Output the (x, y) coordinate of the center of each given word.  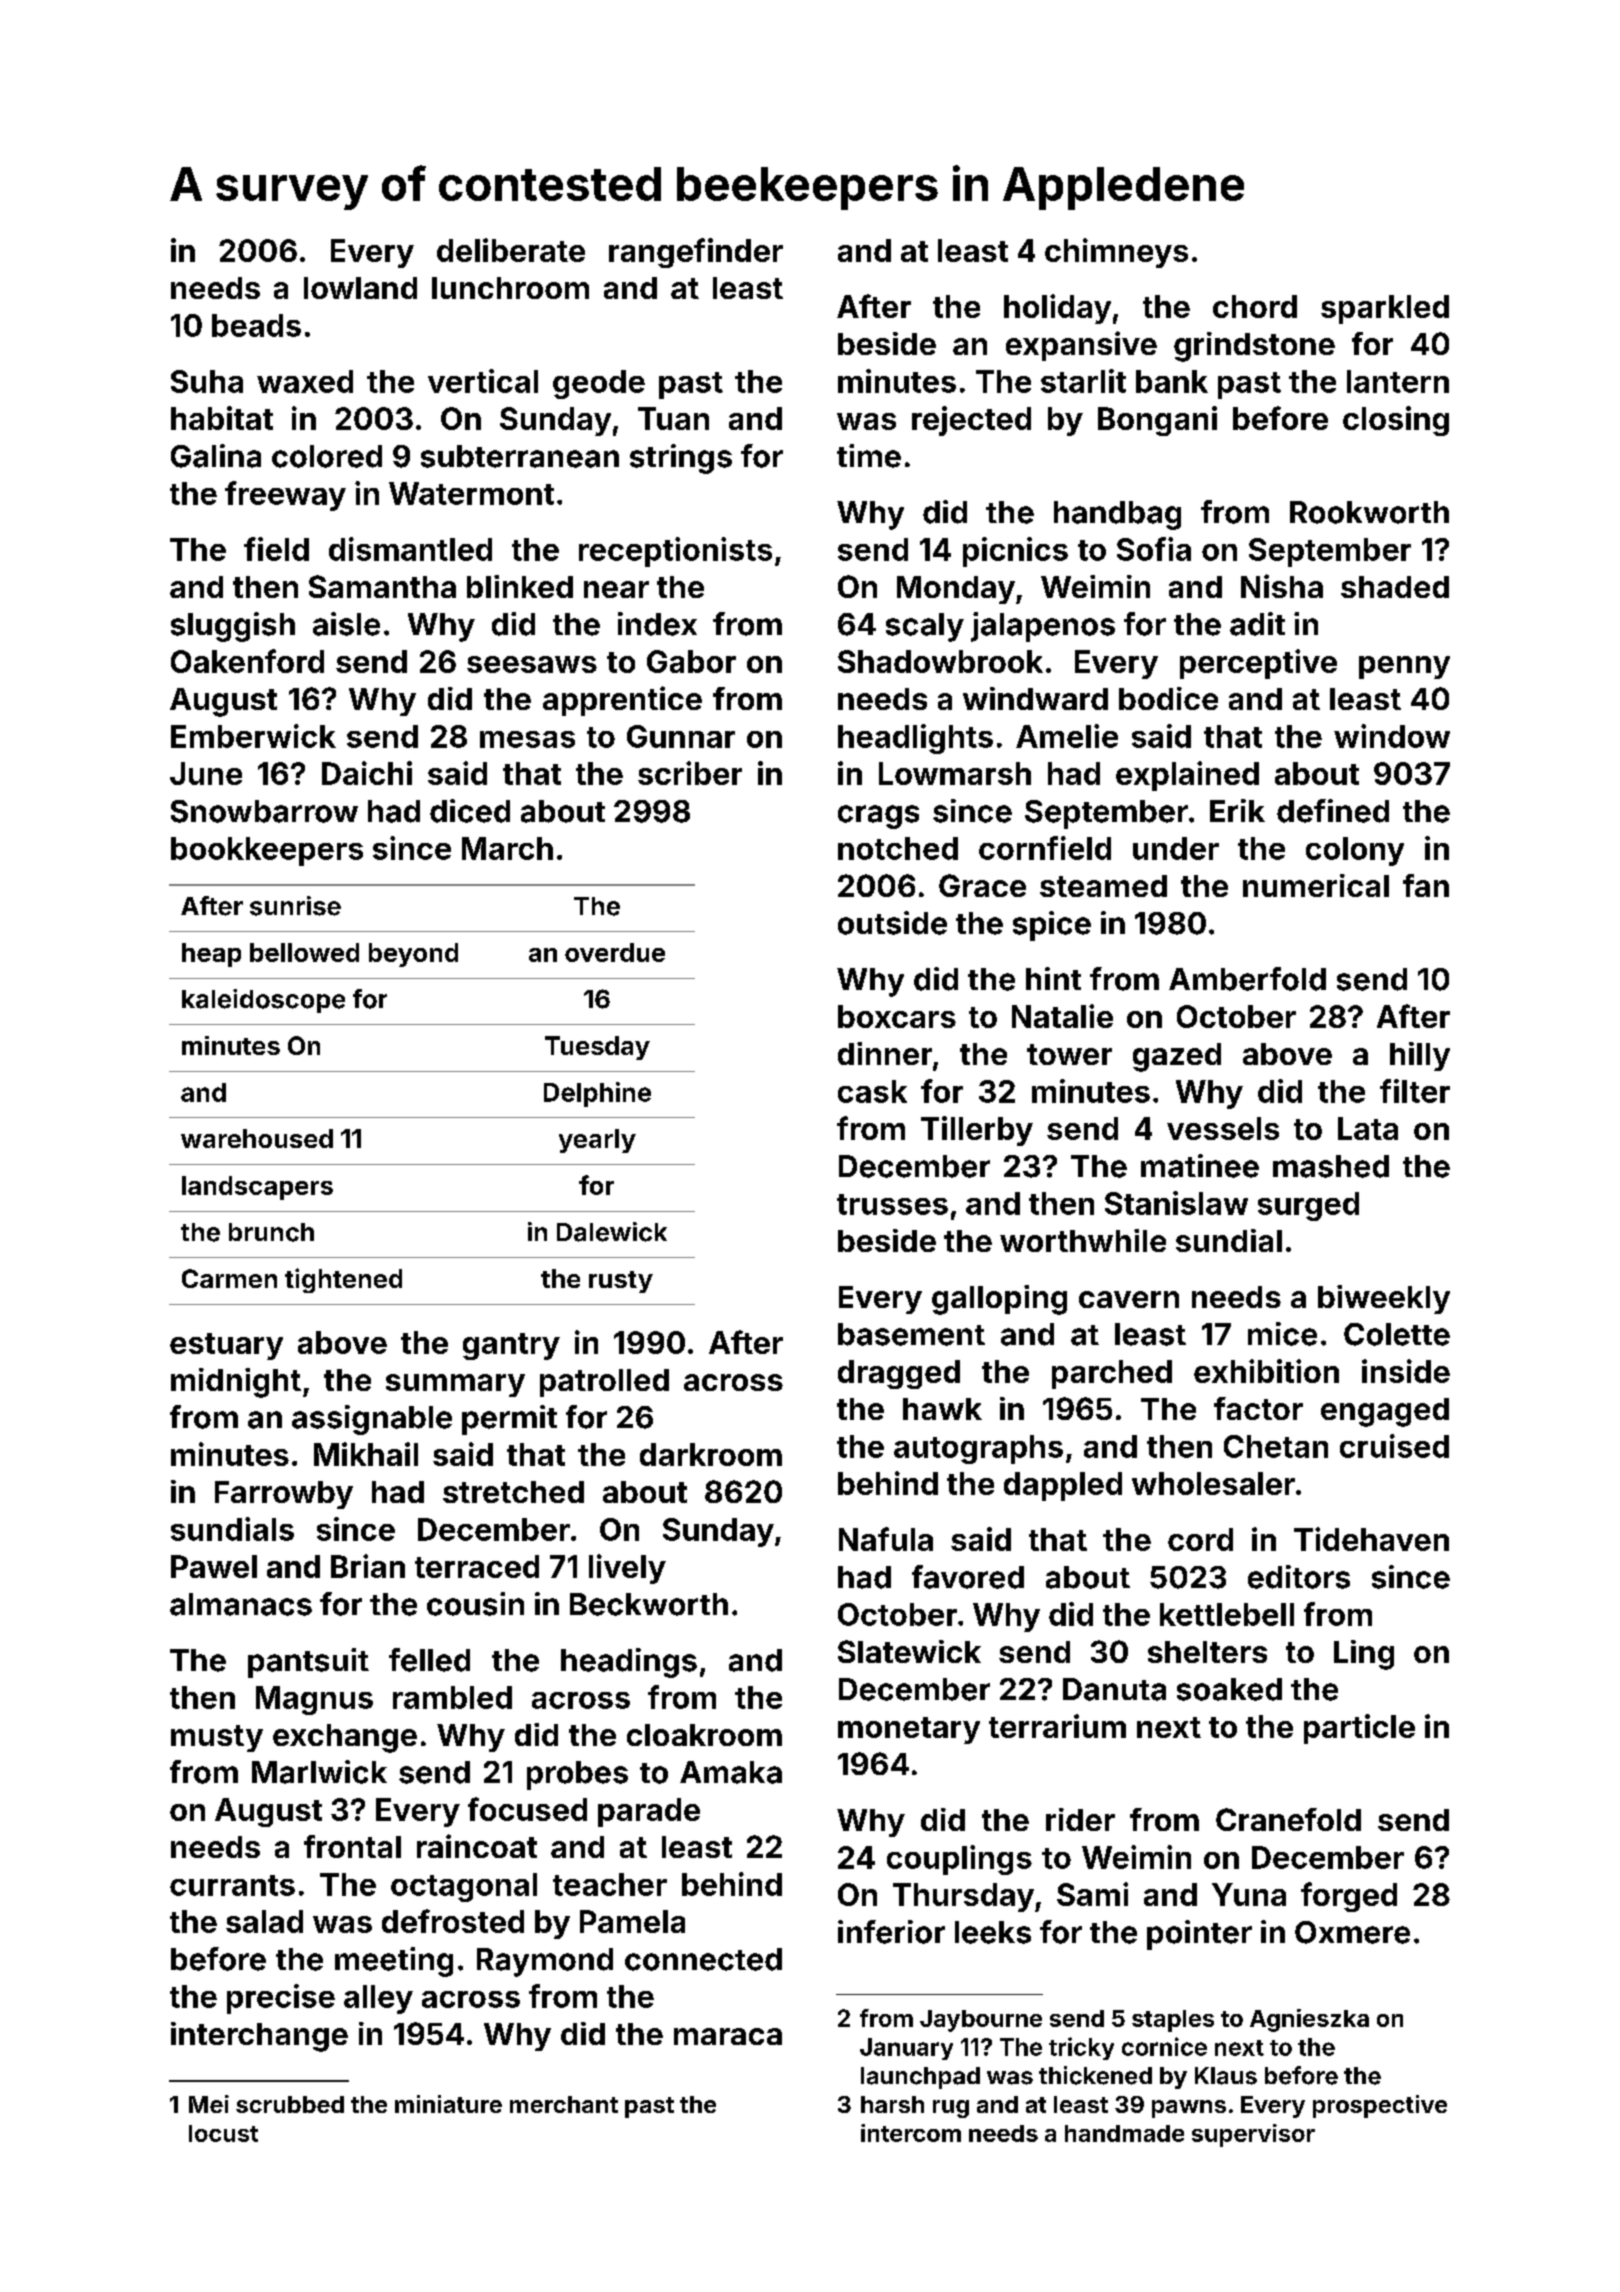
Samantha (382, 586)
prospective (1380, 2106)
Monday (956, 590)
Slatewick (909, 1651)
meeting (394, 1962)
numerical (1316, 885)
